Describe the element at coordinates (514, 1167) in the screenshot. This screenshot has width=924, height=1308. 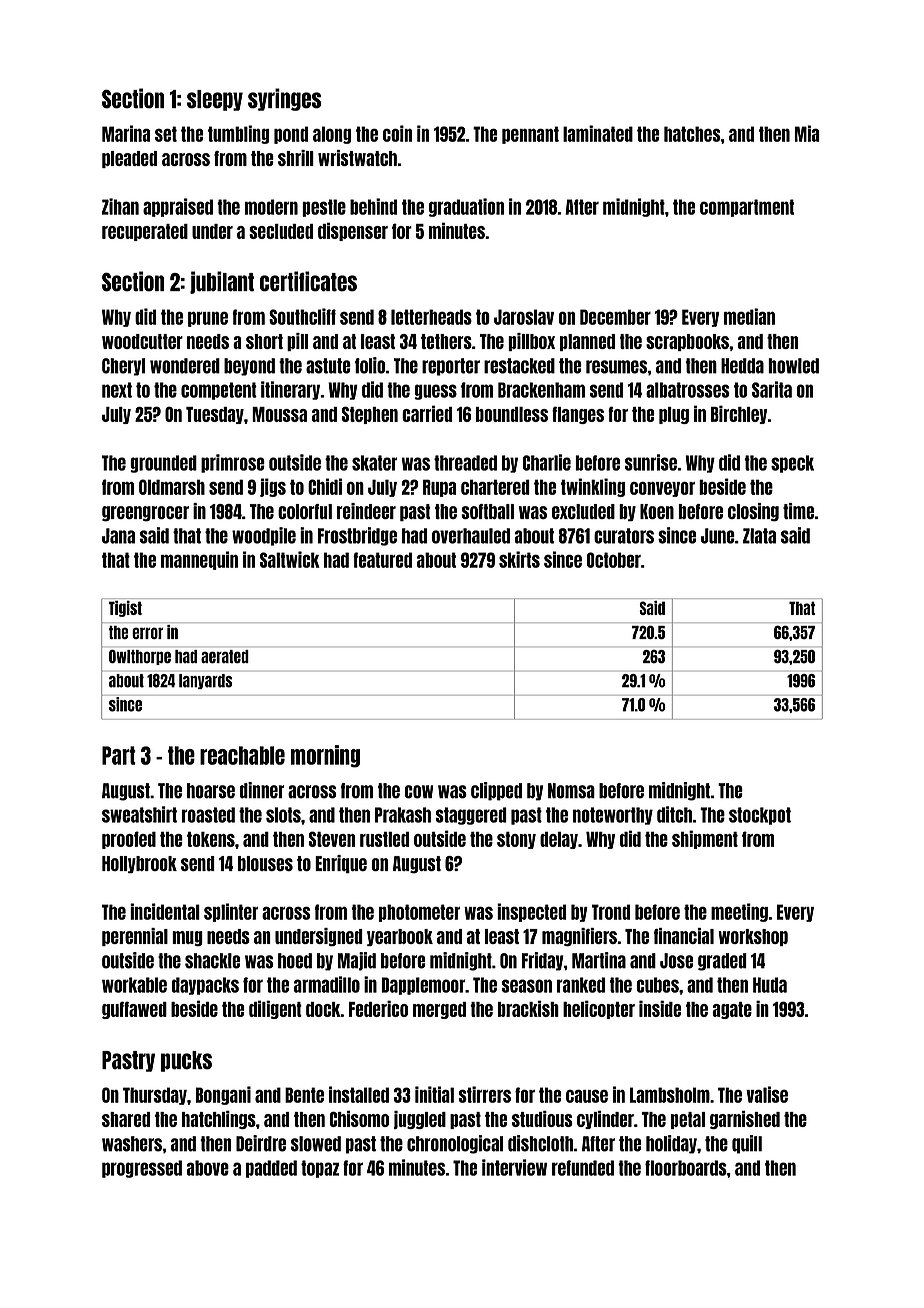
I see `interview` at that location.
